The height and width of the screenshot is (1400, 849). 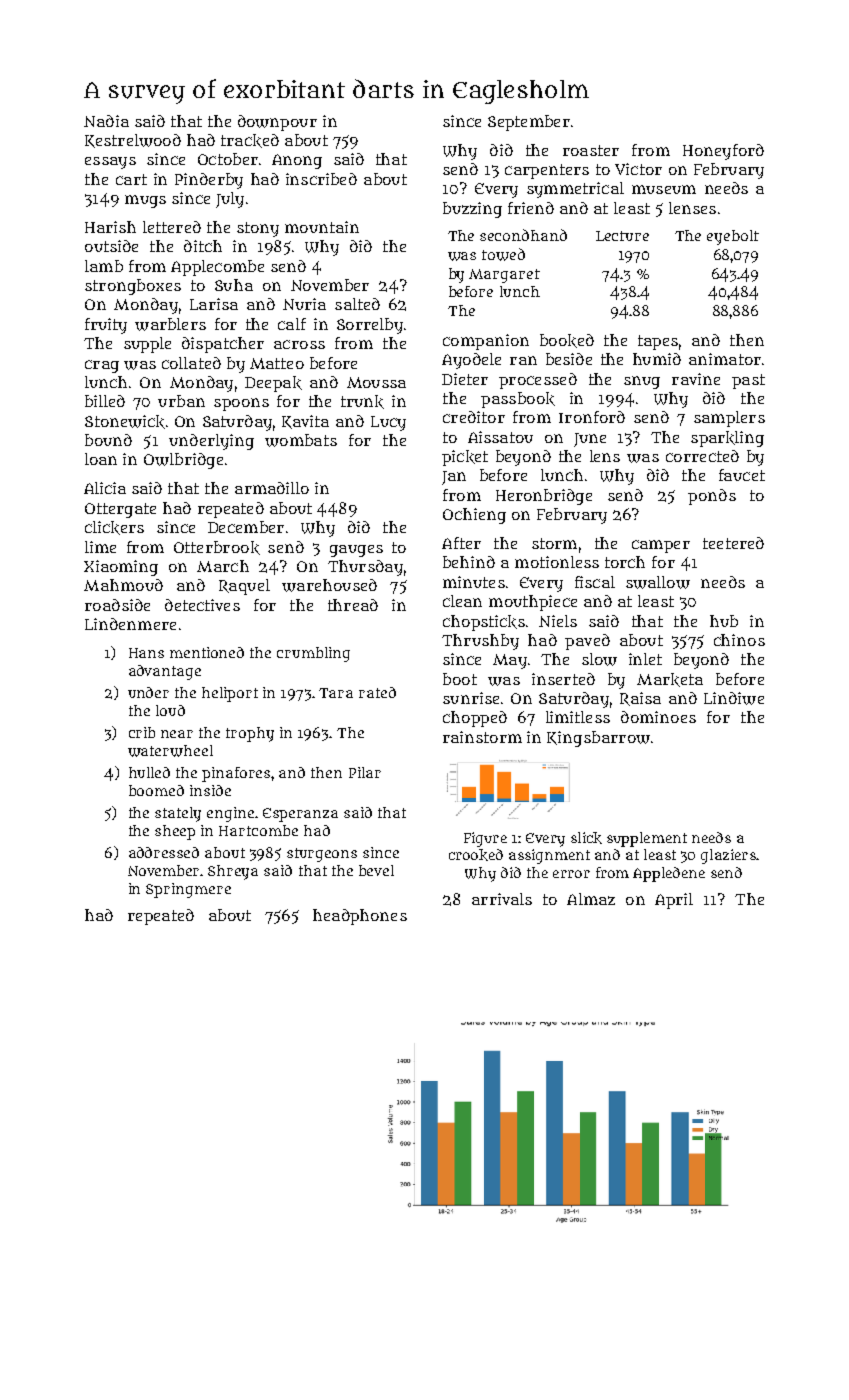 I want to click on detectives, so click(x=202, y=605).
